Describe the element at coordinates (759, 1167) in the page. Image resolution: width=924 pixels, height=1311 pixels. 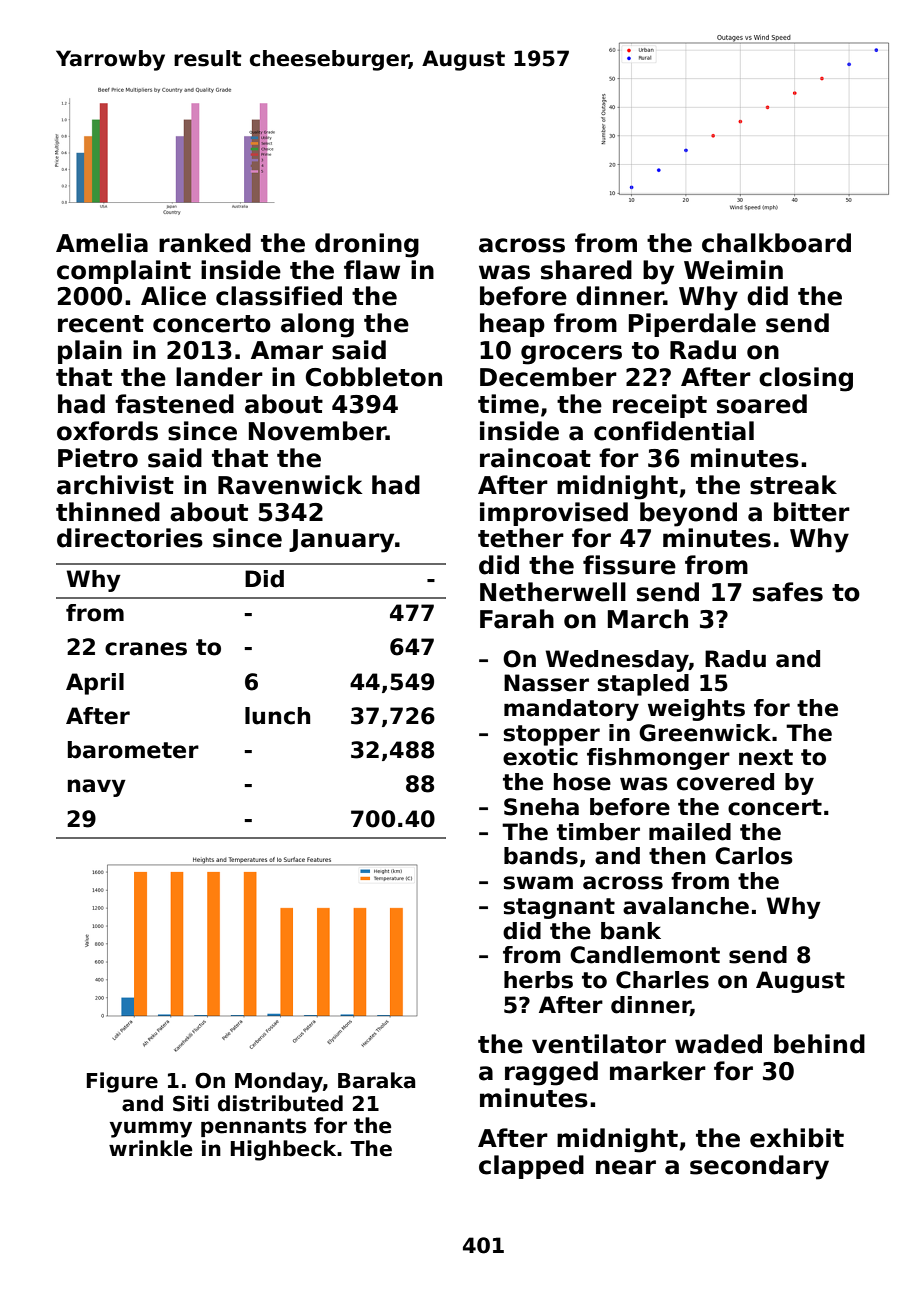
I see `secondary` at that location.
